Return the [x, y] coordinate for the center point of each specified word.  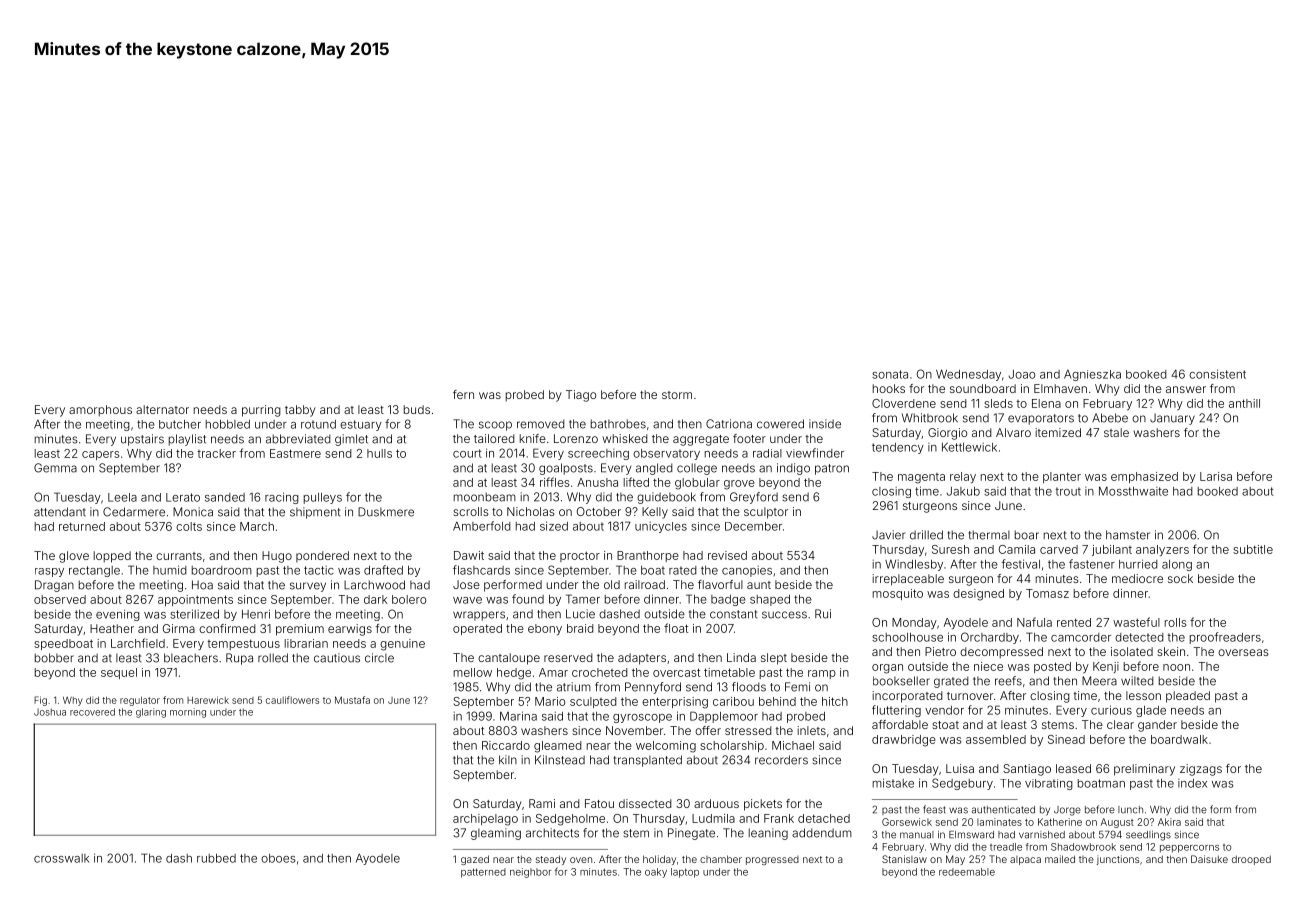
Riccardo [506, 745]
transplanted [648, 761]
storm [677, 395]
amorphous [100, 411]
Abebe [1110, 418]
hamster [1128, 535]
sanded [225, 497]
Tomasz [1047, 593]
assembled [996, 739]
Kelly [655, 513]
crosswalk [61, 858]
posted [1052, 667]
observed [60, 599]
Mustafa [352, 700]
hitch [835, 701]
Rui [823, 614]
